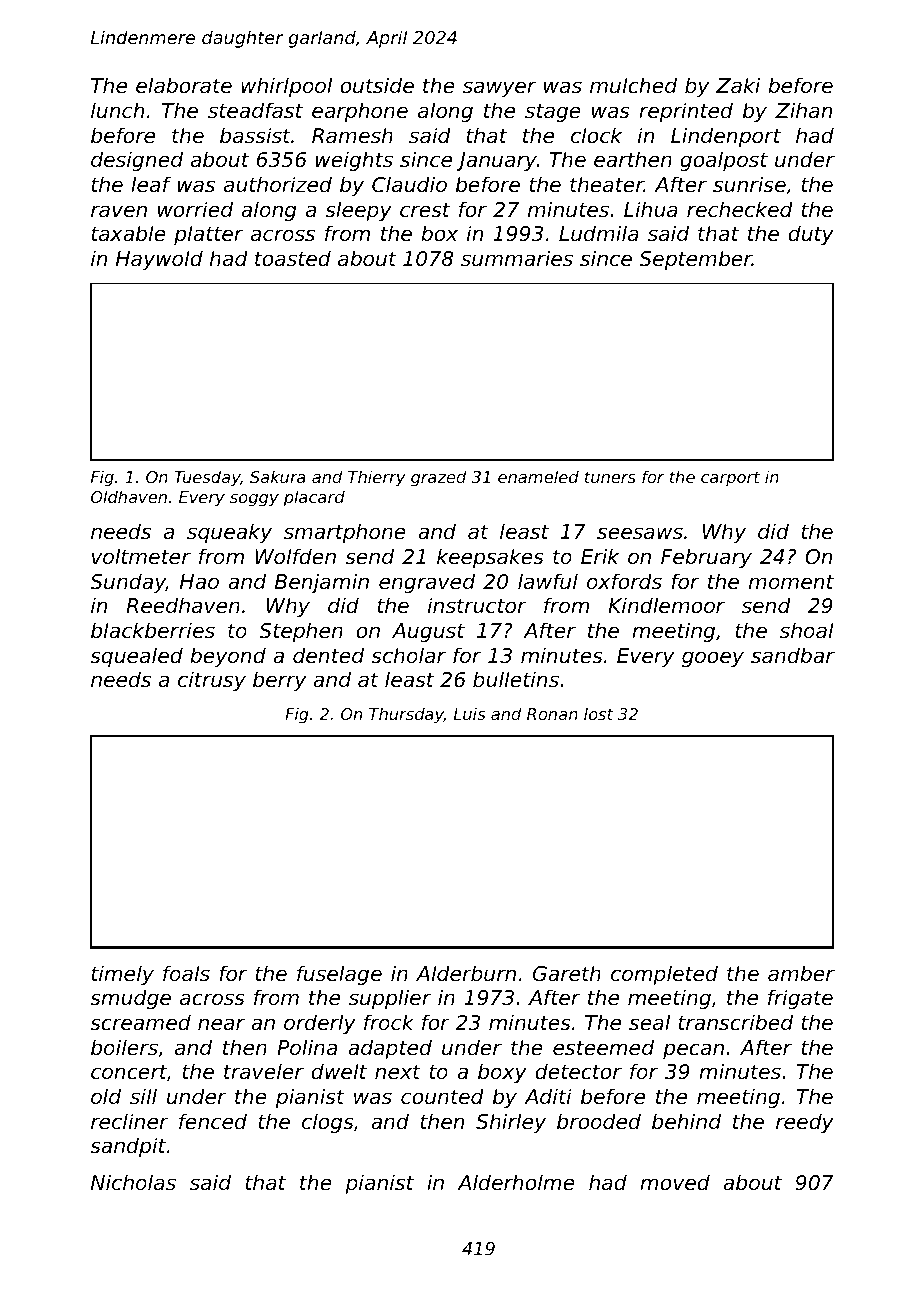 Image resolution: width=924 pixels, height=1311 pixels. What do you see at coordinates (516, 1182) in the page?
I see `Alderholme` at bounding box center [516, 1182].
